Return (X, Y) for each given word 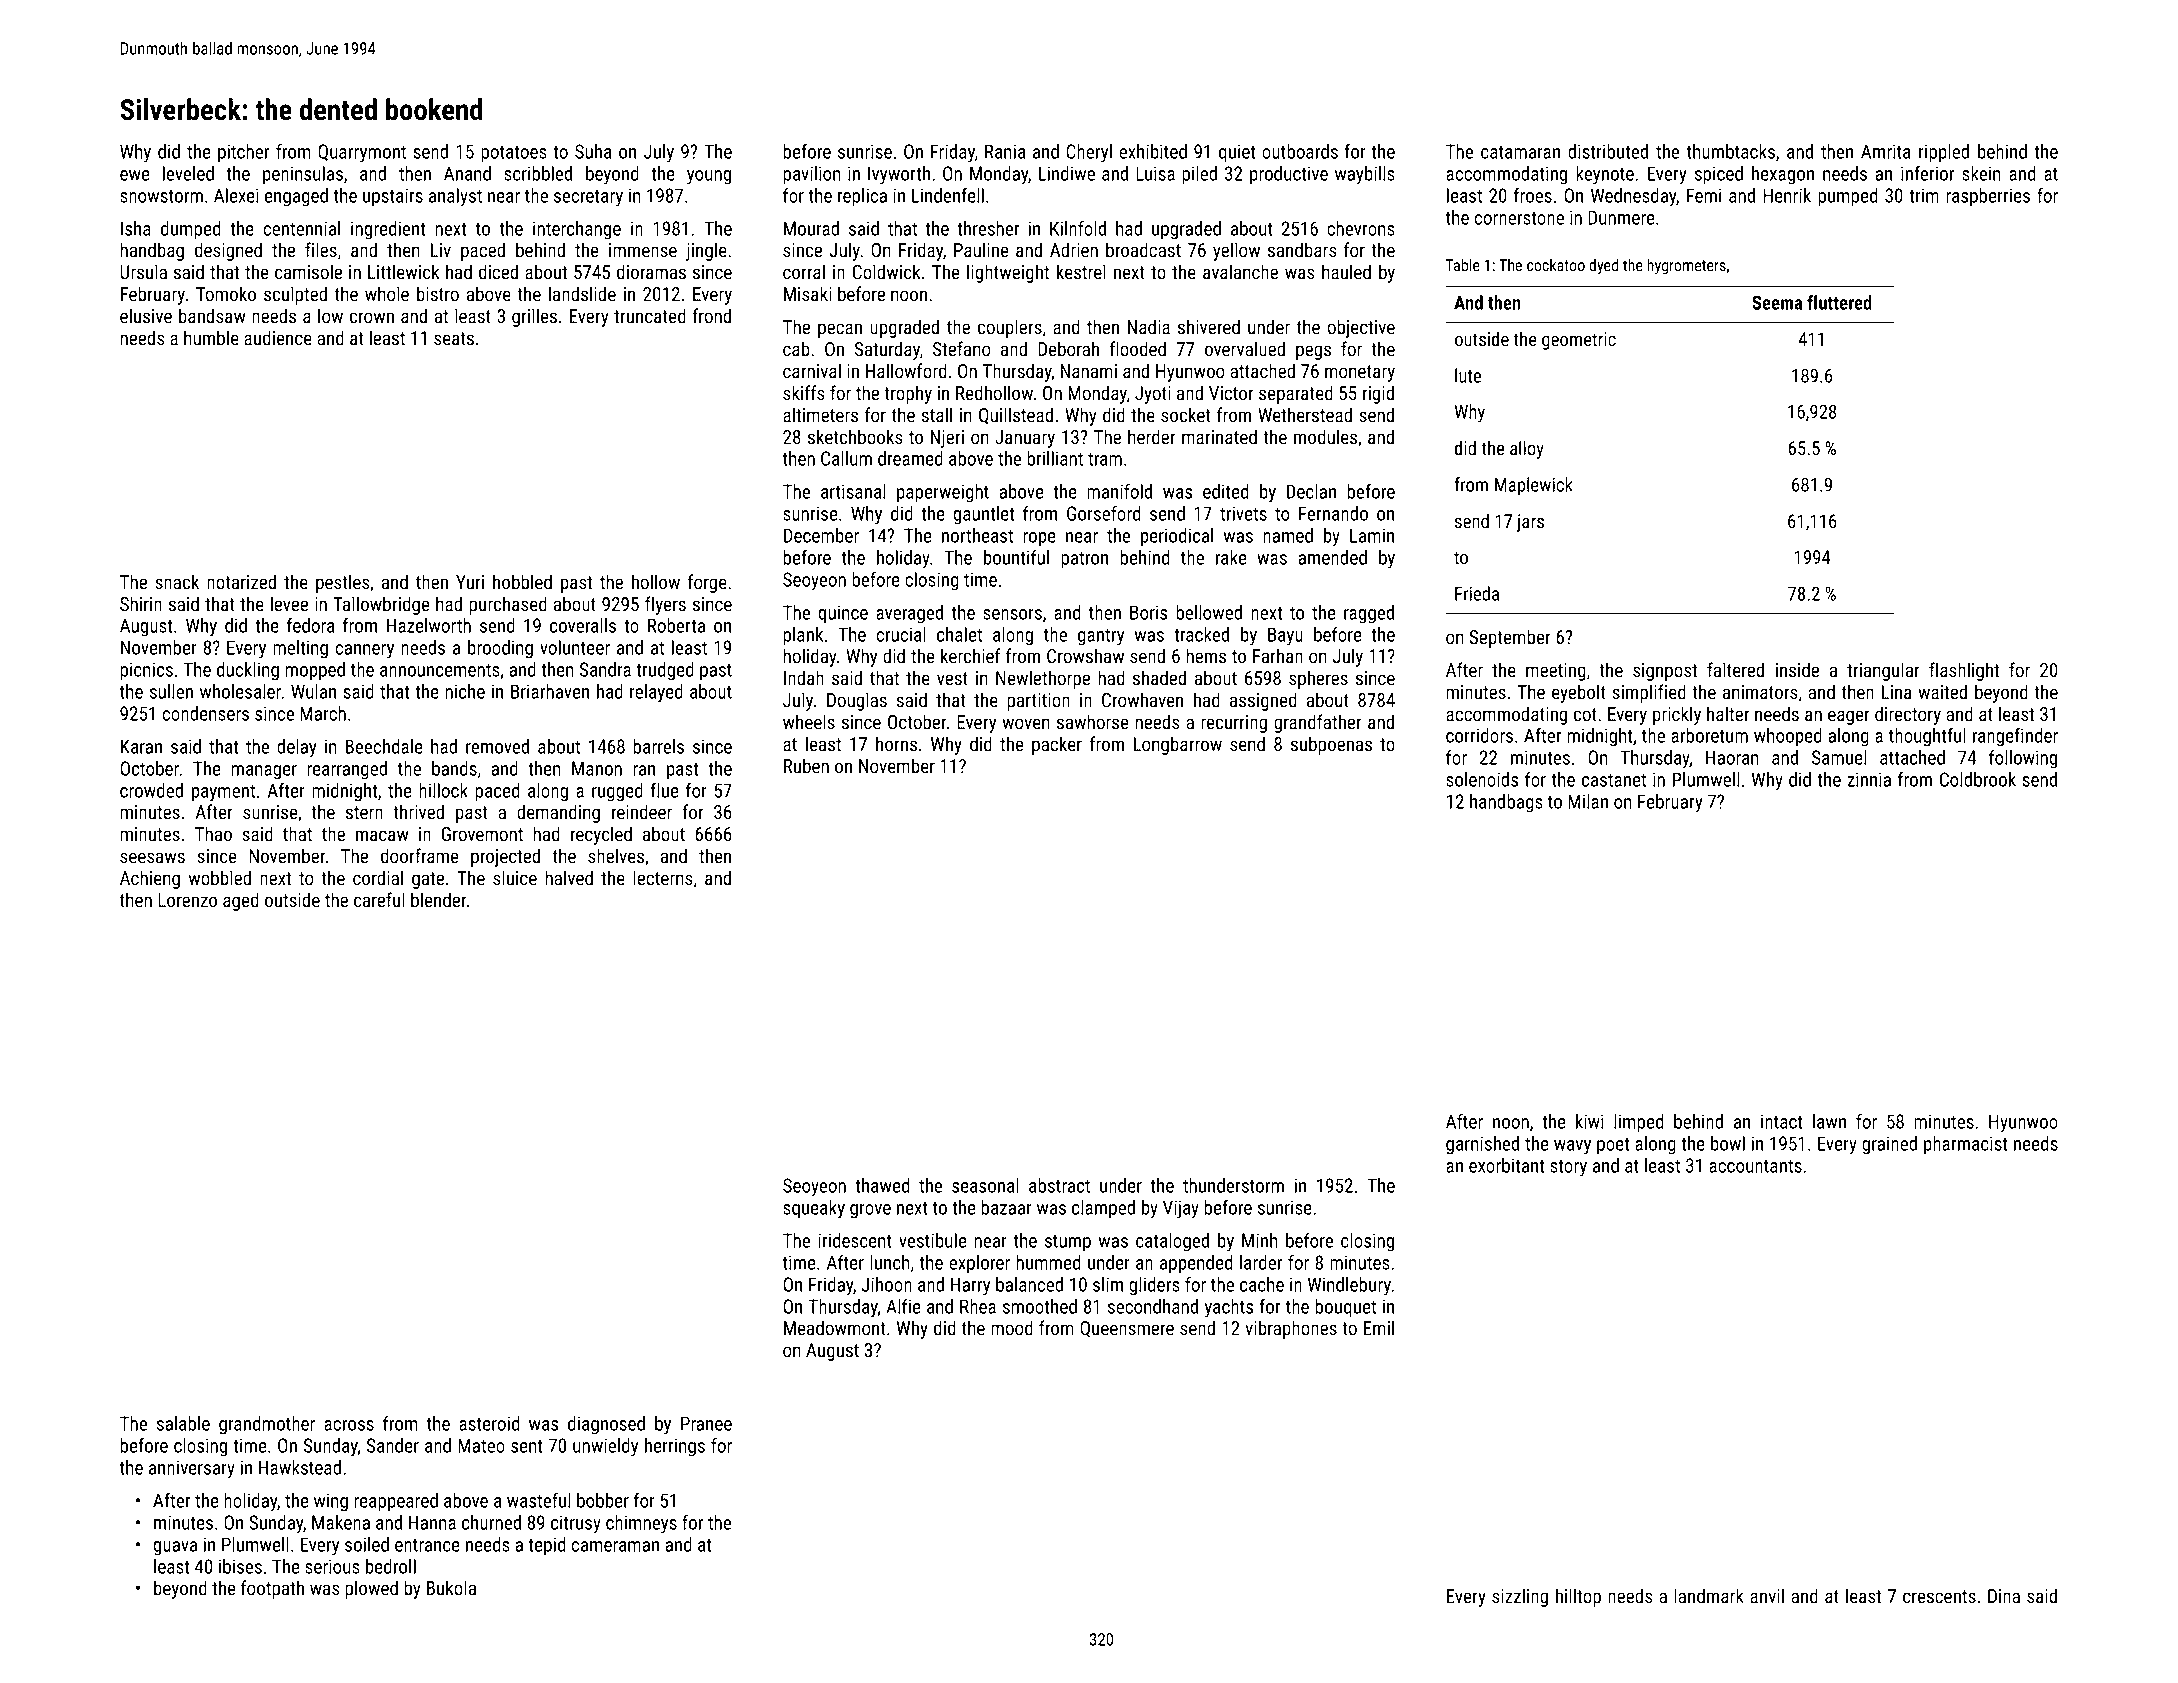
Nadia (1149, 327)
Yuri (470, 582)
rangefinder (2015, 737)
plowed (371, 1589)
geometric (1579, 341)
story (1568, 1168)
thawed (882, 1185)
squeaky (814, 1209)
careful (379, 900)
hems (1206, 656)
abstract (1059, 1185)
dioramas (651, 272)
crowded (151, 790)
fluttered (1839, 302)
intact (1782, 1121)
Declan (1311, 491)
